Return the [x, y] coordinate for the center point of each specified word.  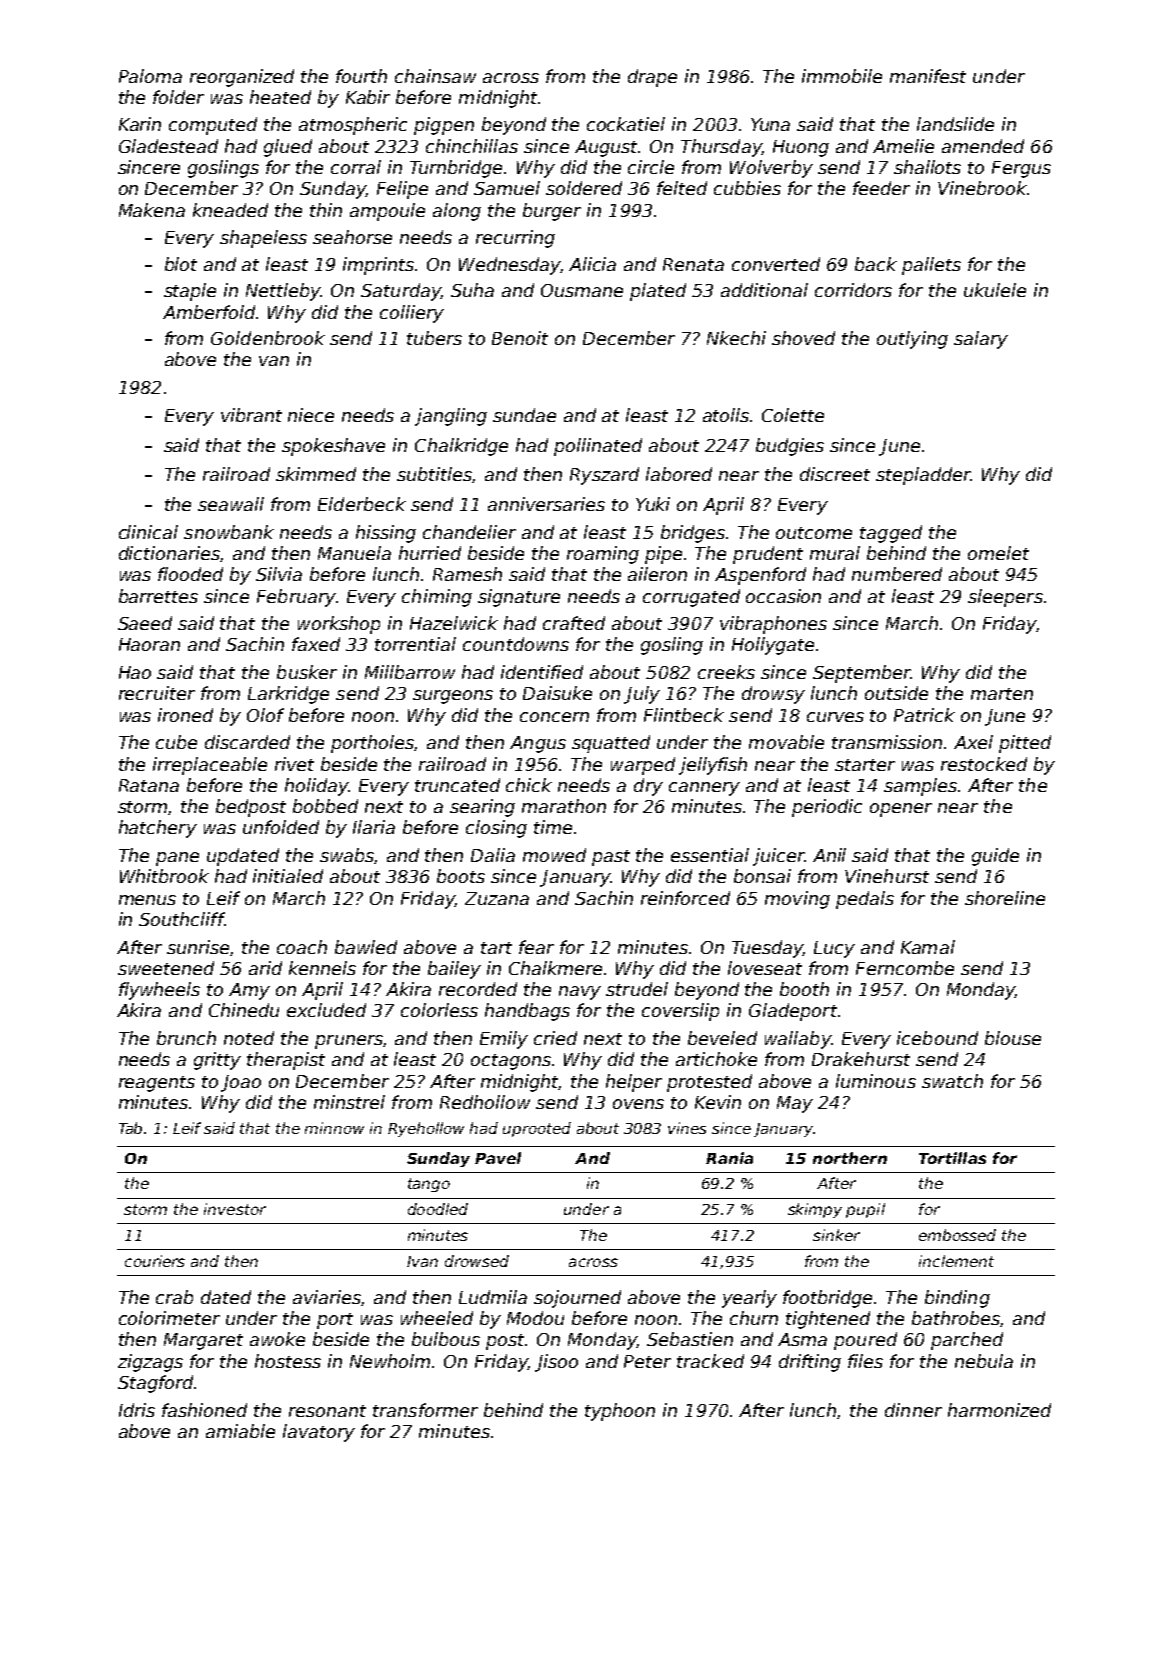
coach [302, 947]
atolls [727, 415]
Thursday [721, 148]
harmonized [999, 1410]
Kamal [928, 947]
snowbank [229, 532]
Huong [801, 148]
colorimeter [169, 1318]
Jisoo [556, 1363]
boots [461, 876]
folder [178, 97]
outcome [814, 533]
